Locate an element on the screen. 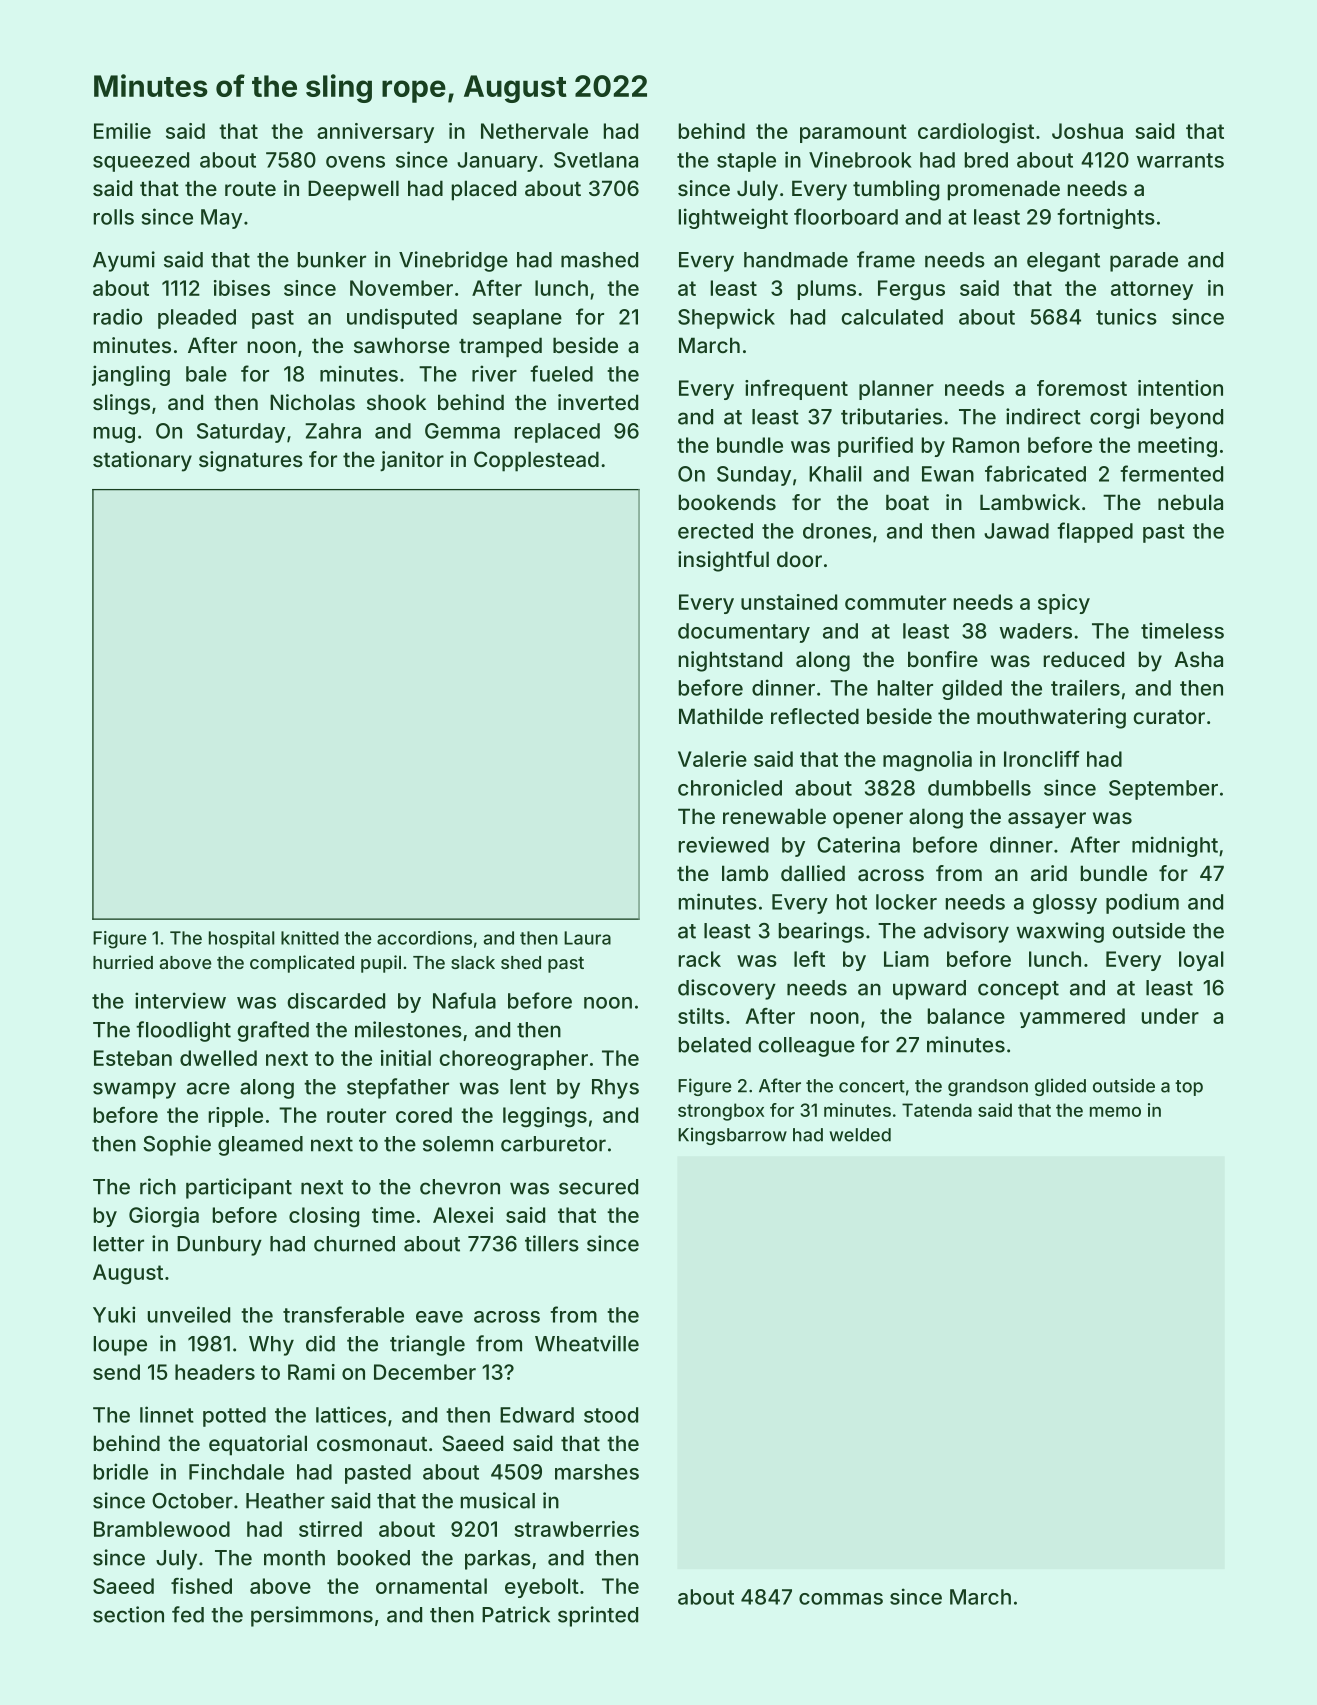 This screenshot has width=1317, height=1705. Valerie is located at coordinates (712, 759).
